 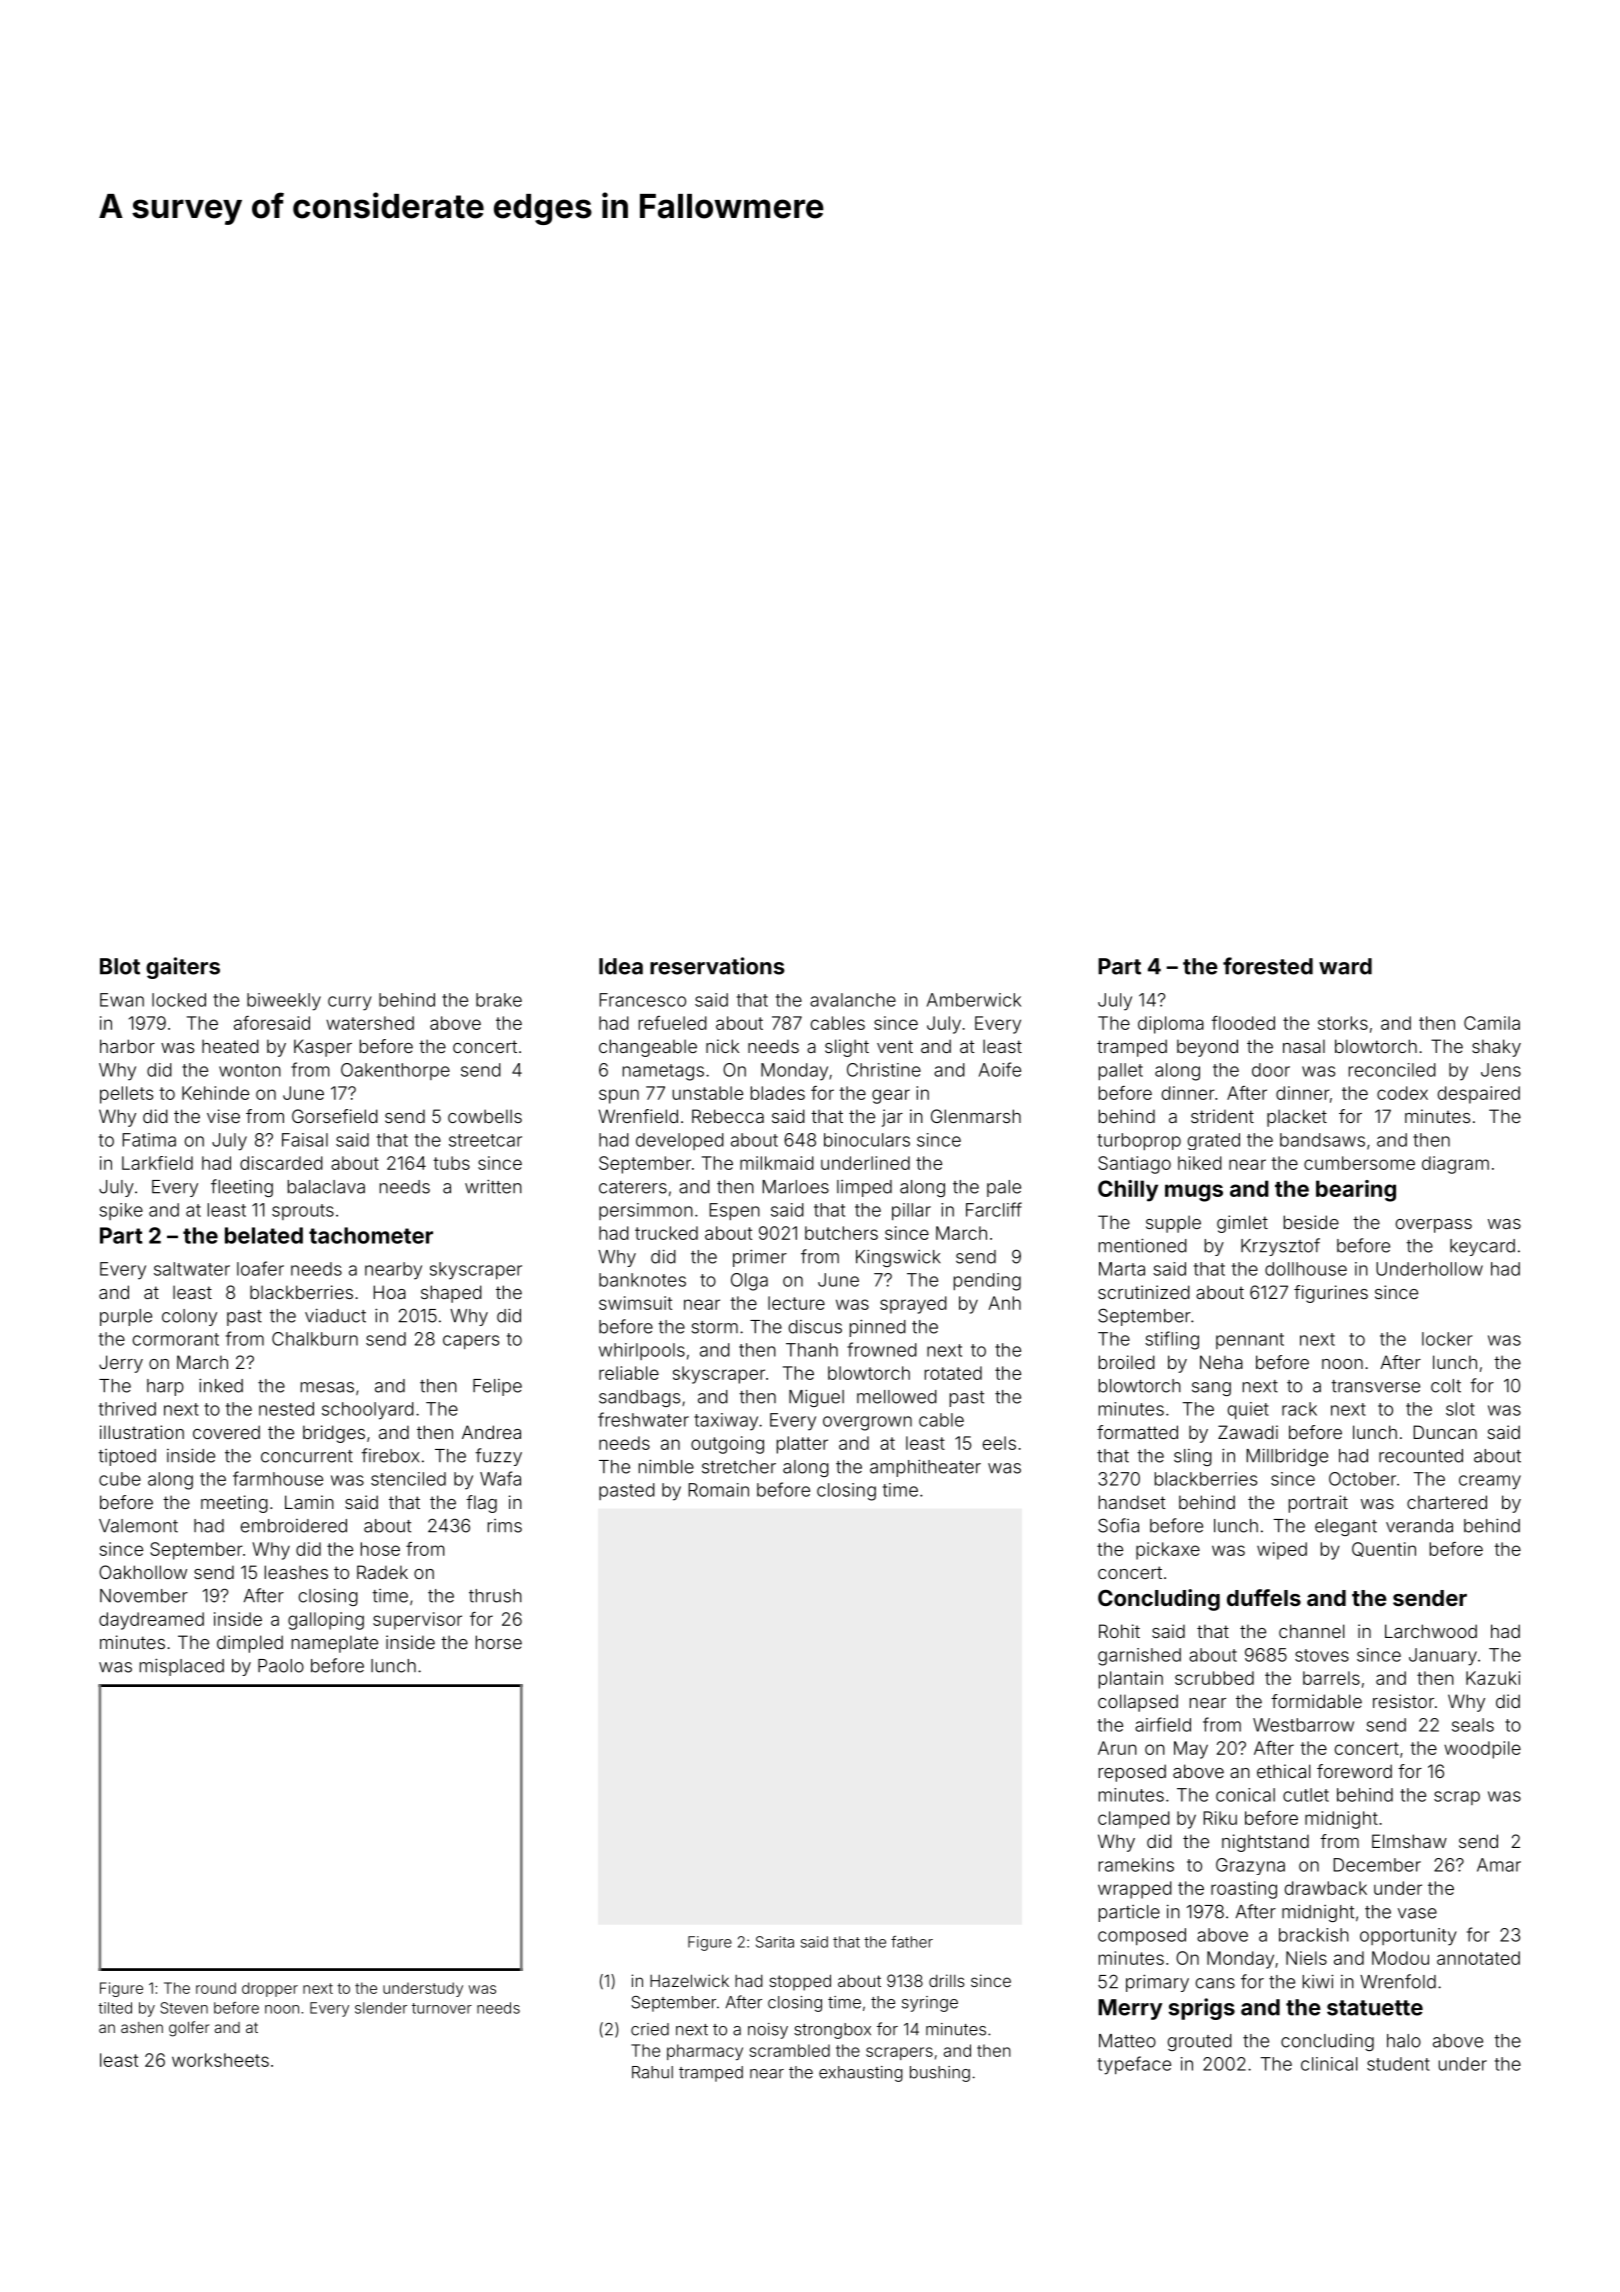 What do you see at coordinates (126, 1095) in the screenshot?
I see `pellets` at bounding box center [126, 1095].
